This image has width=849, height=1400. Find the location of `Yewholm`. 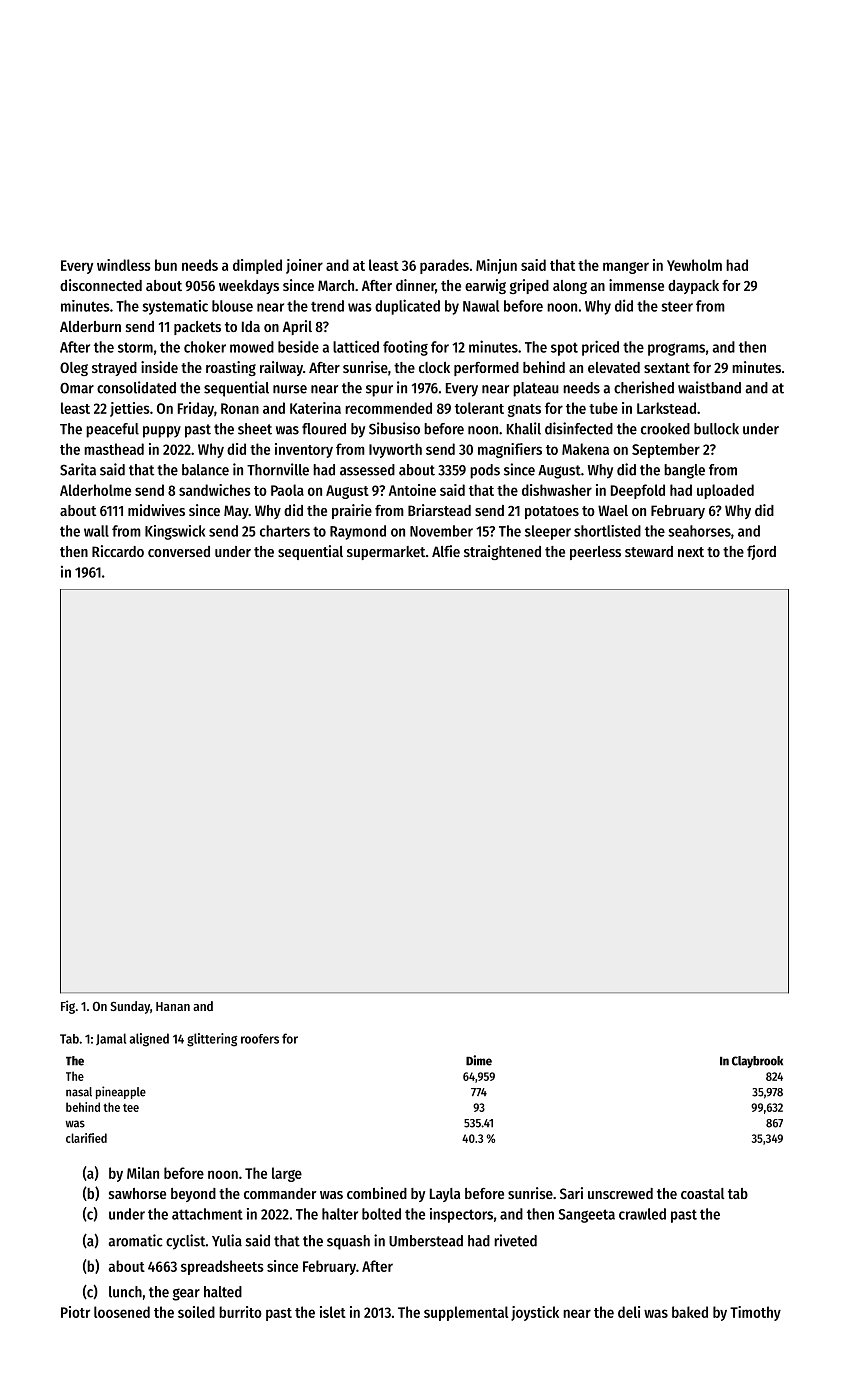

Yewholm is located at coordinates (694, 265).
